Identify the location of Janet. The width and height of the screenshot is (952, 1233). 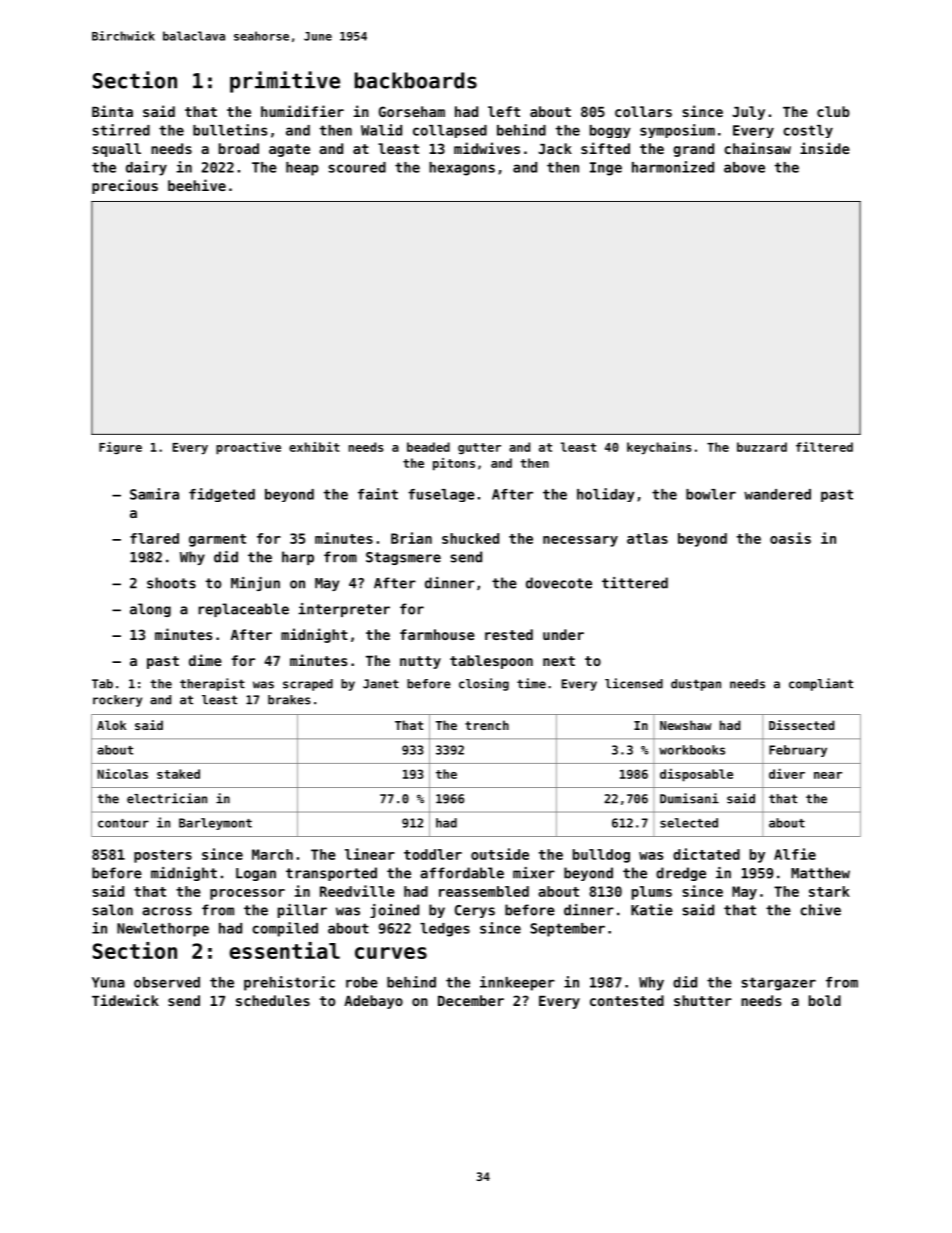
(381, 684).
